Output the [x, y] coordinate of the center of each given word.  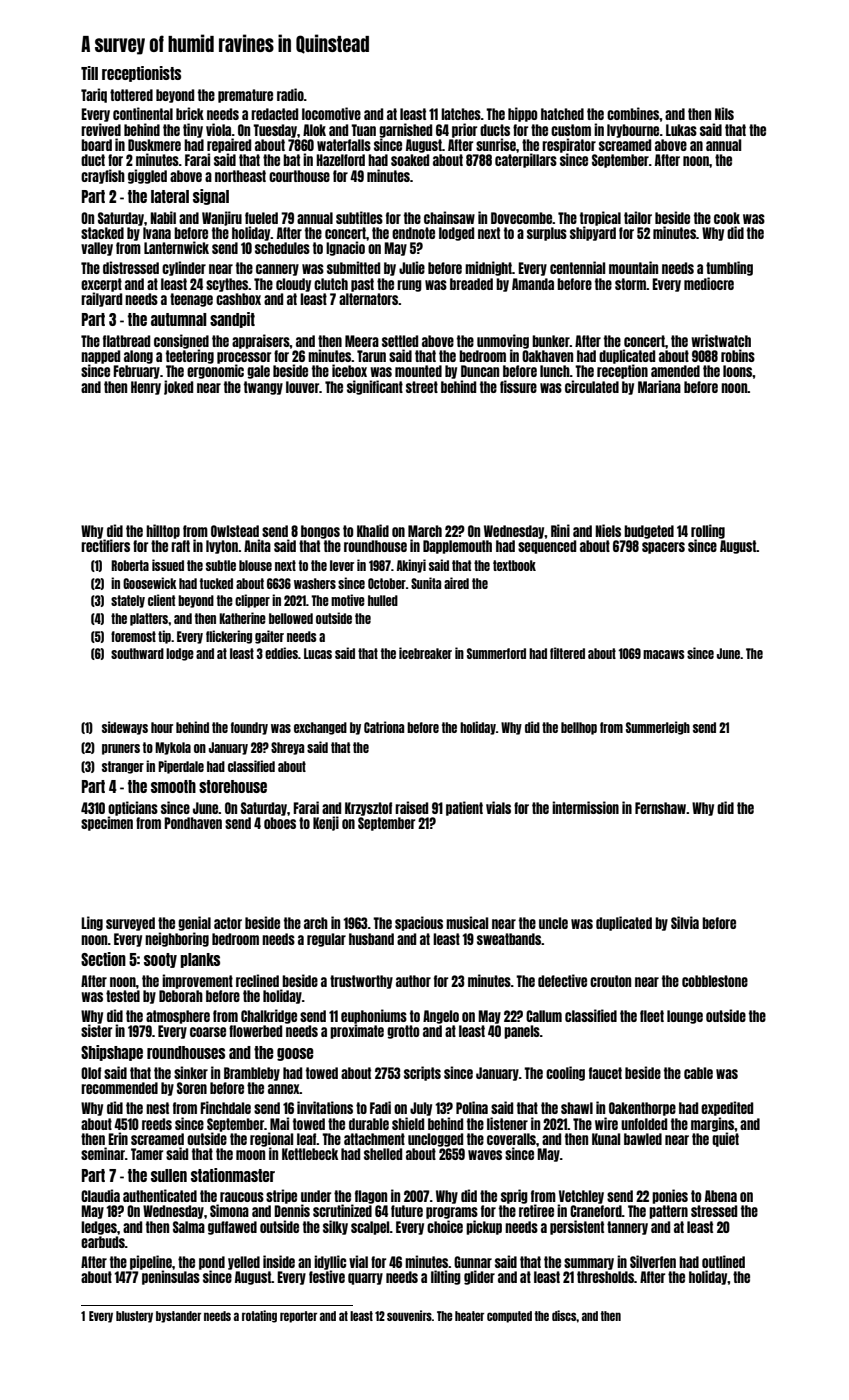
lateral [170, 196]
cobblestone [715, 981]
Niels [608, 530]
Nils [724, 113]
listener [507, 1123]
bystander [178, 1317]
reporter [298, 1317]
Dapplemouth [457, 547]
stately [128, 601]
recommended [119, 1088]
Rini [560, 530]
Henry [146, 388]
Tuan [363, 130]
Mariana [659, 386]
